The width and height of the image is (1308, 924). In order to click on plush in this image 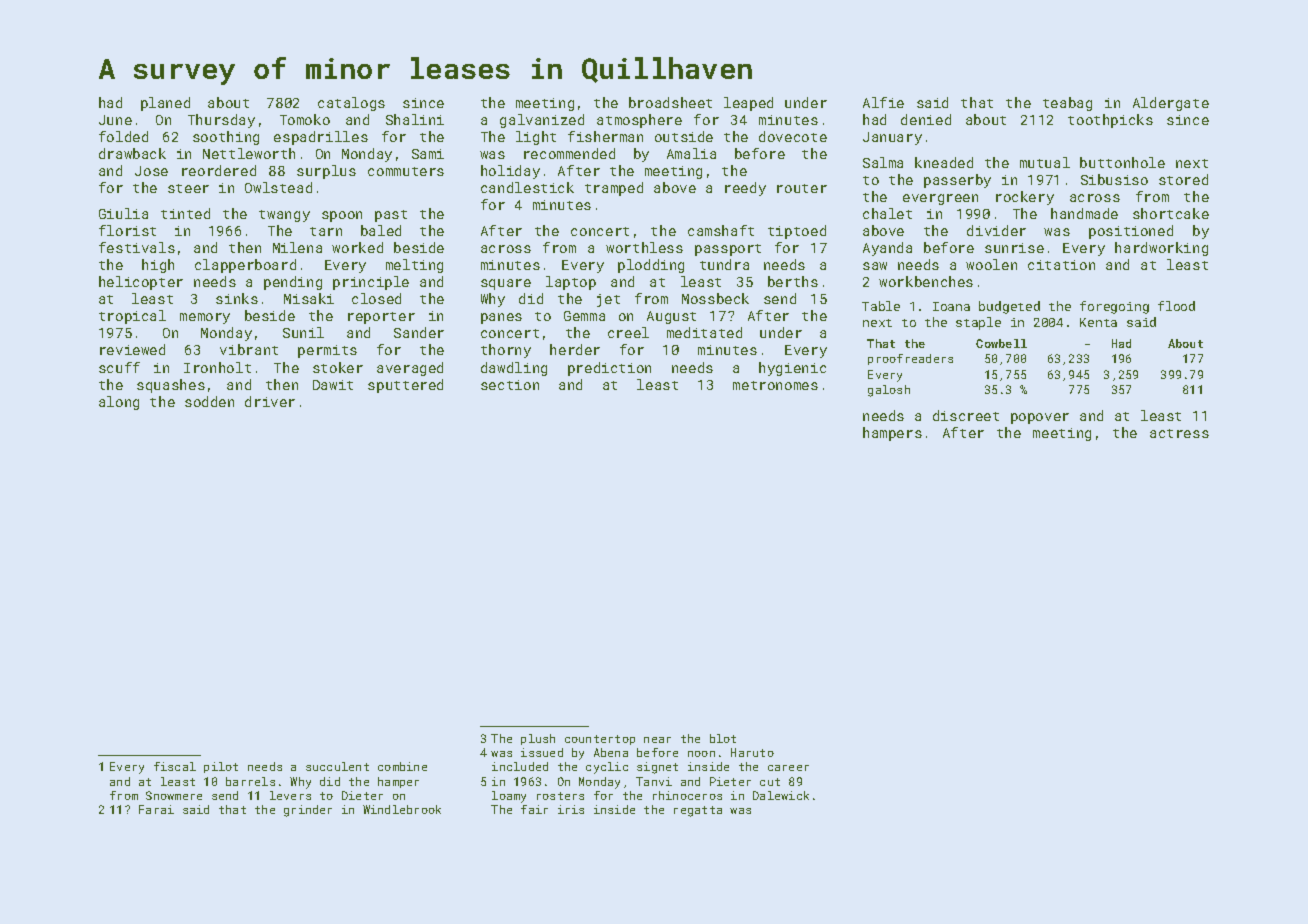, I will do `click(538, 739)`.
